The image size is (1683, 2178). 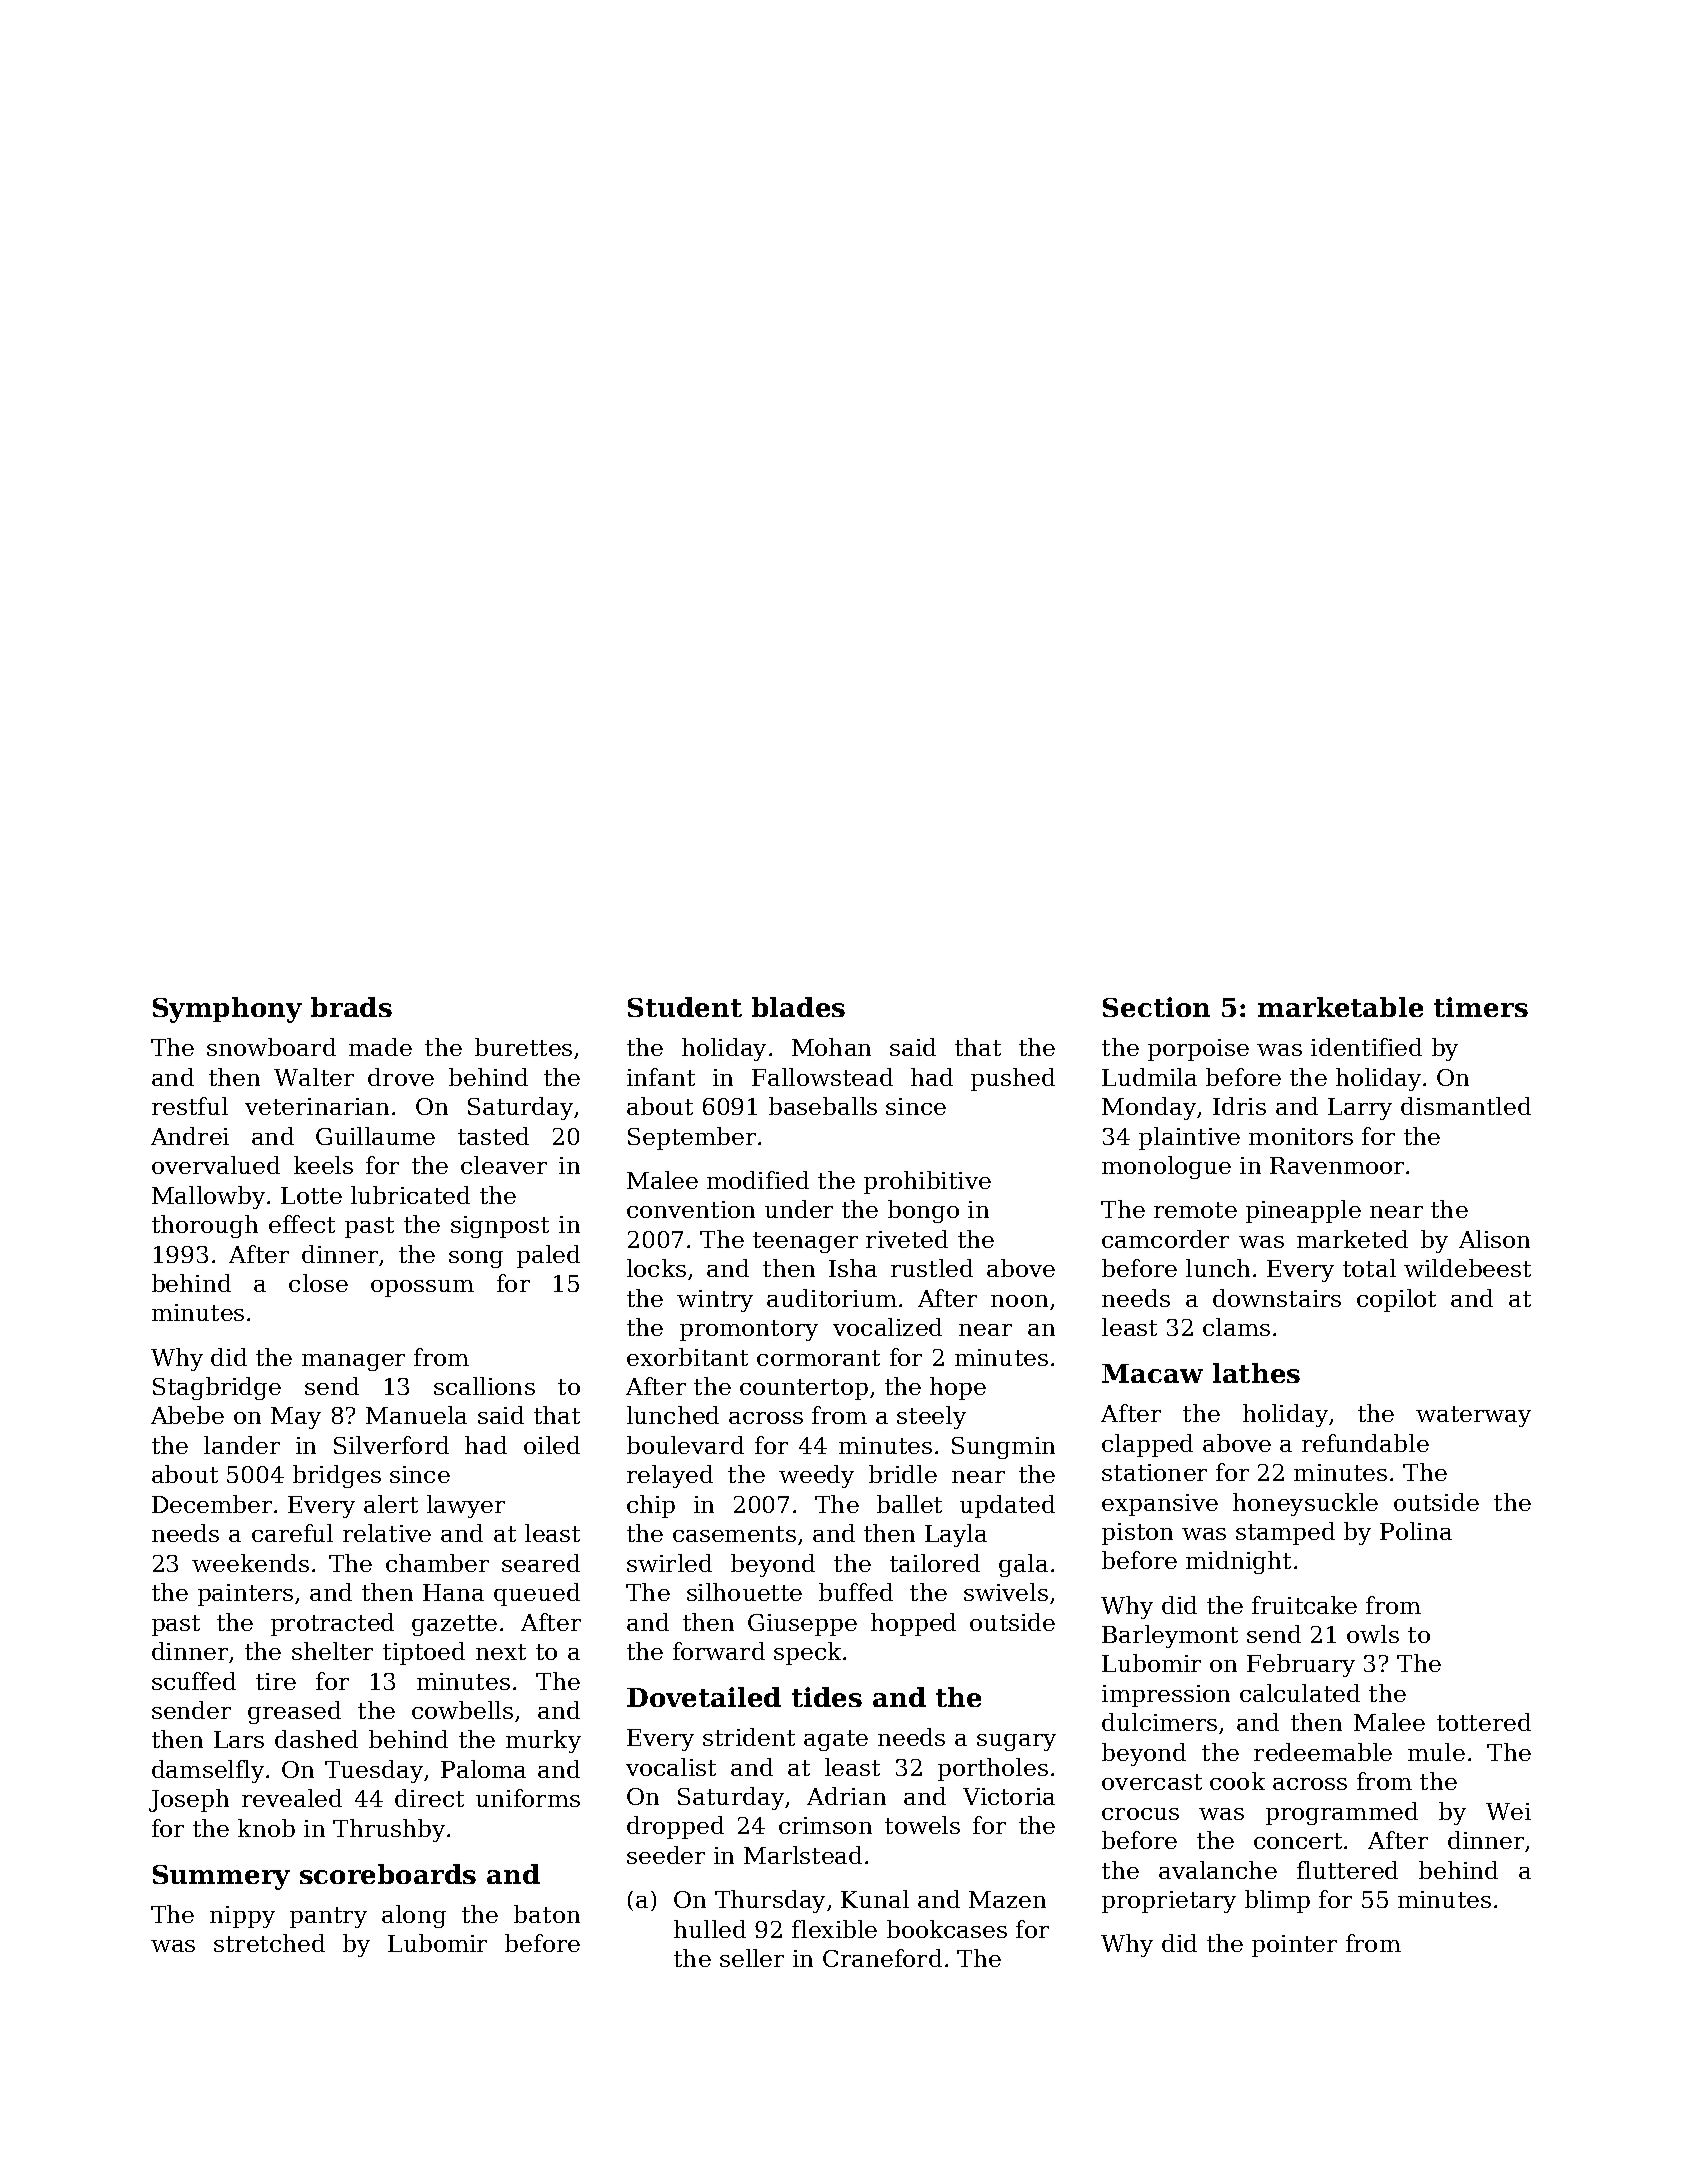 What do you see at coordinates (1156, 1007) in the image?
I see `Section` at bounding box center [1156, 1007].
